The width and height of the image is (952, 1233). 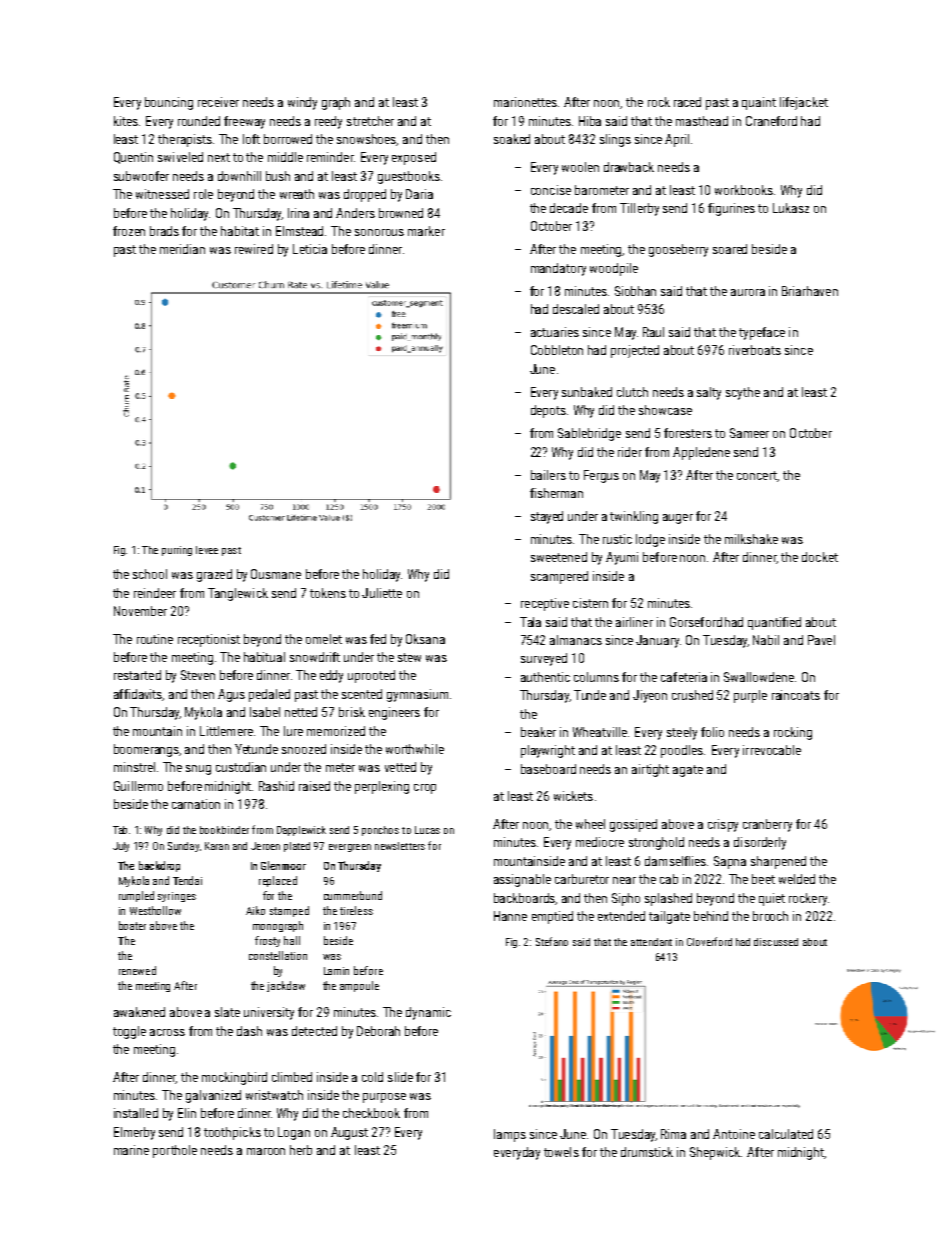 What do you see at coordinates (382, 593) in the image?
I see `Juliette` at bounding box center [382, 593].
